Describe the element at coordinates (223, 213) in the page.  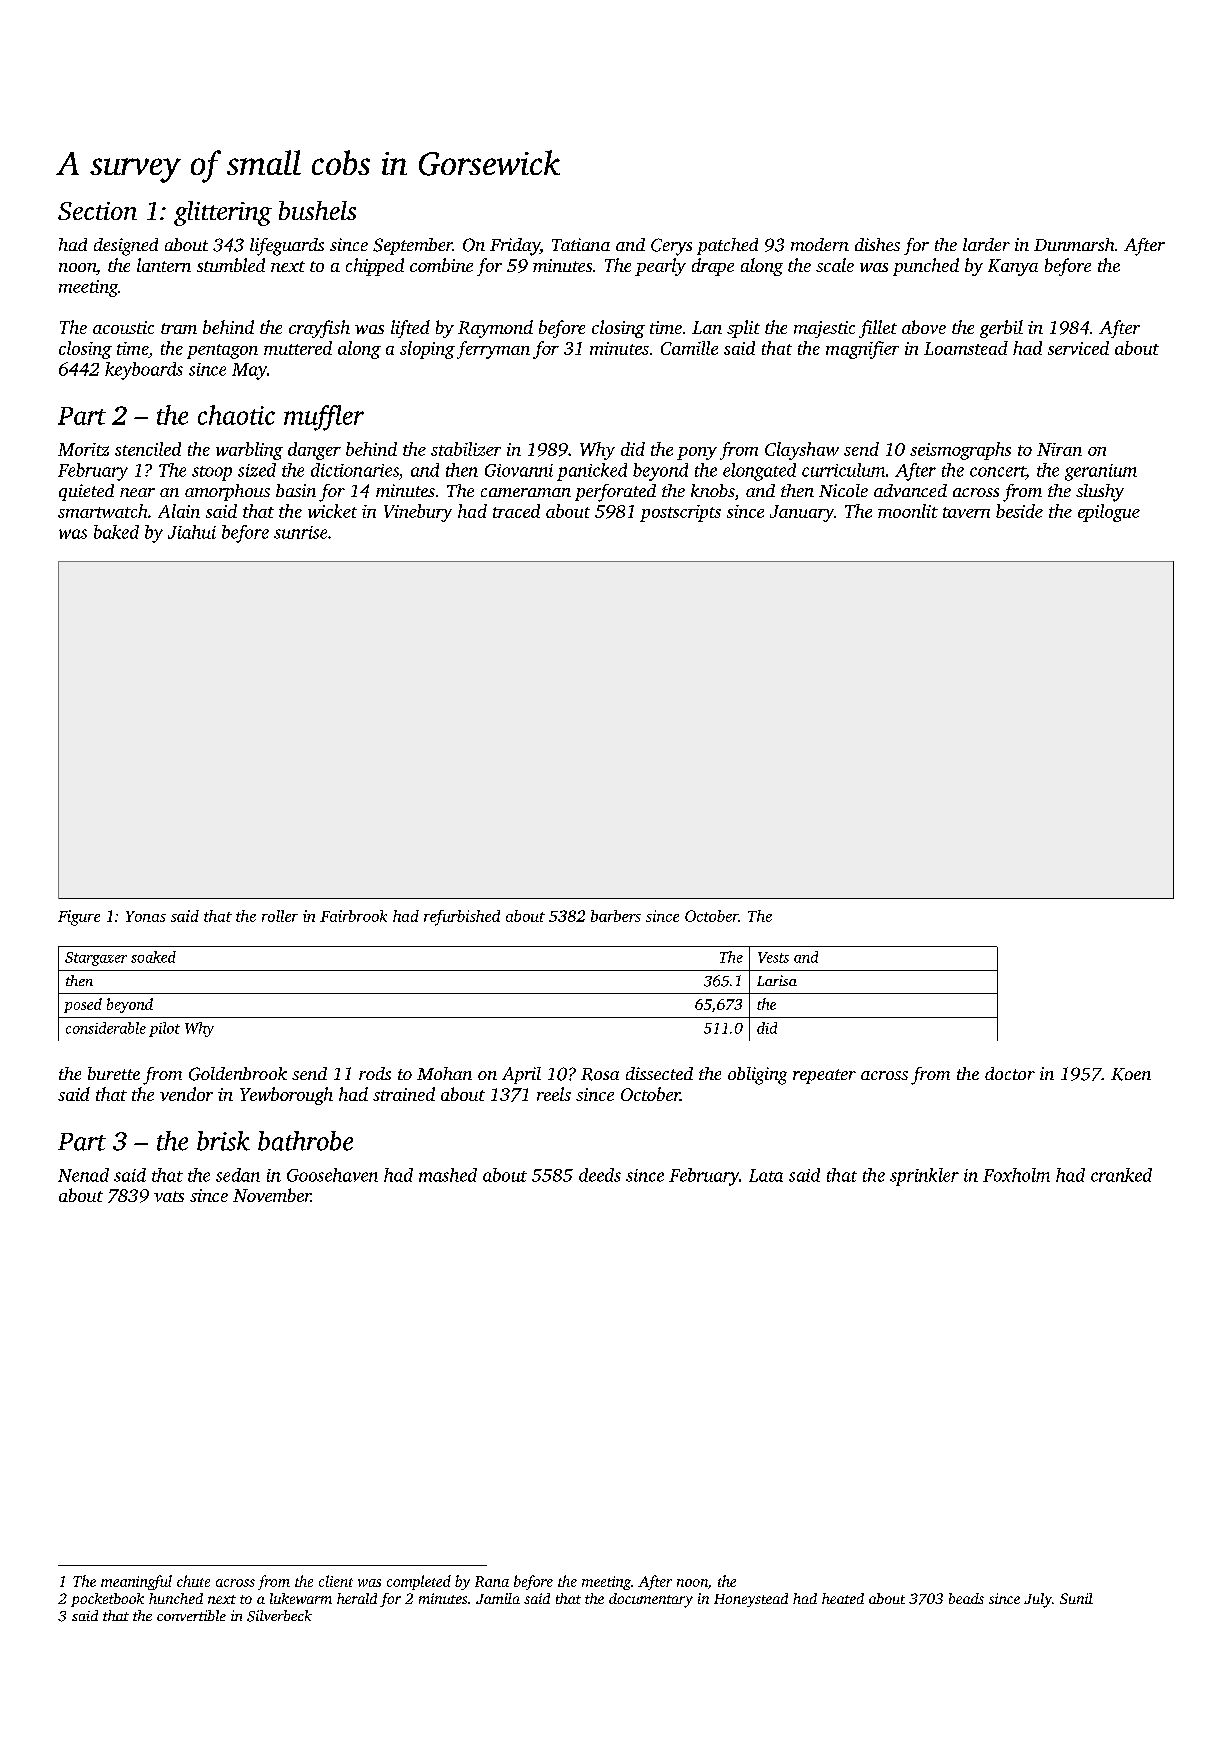
I see `glittering` at that location.
